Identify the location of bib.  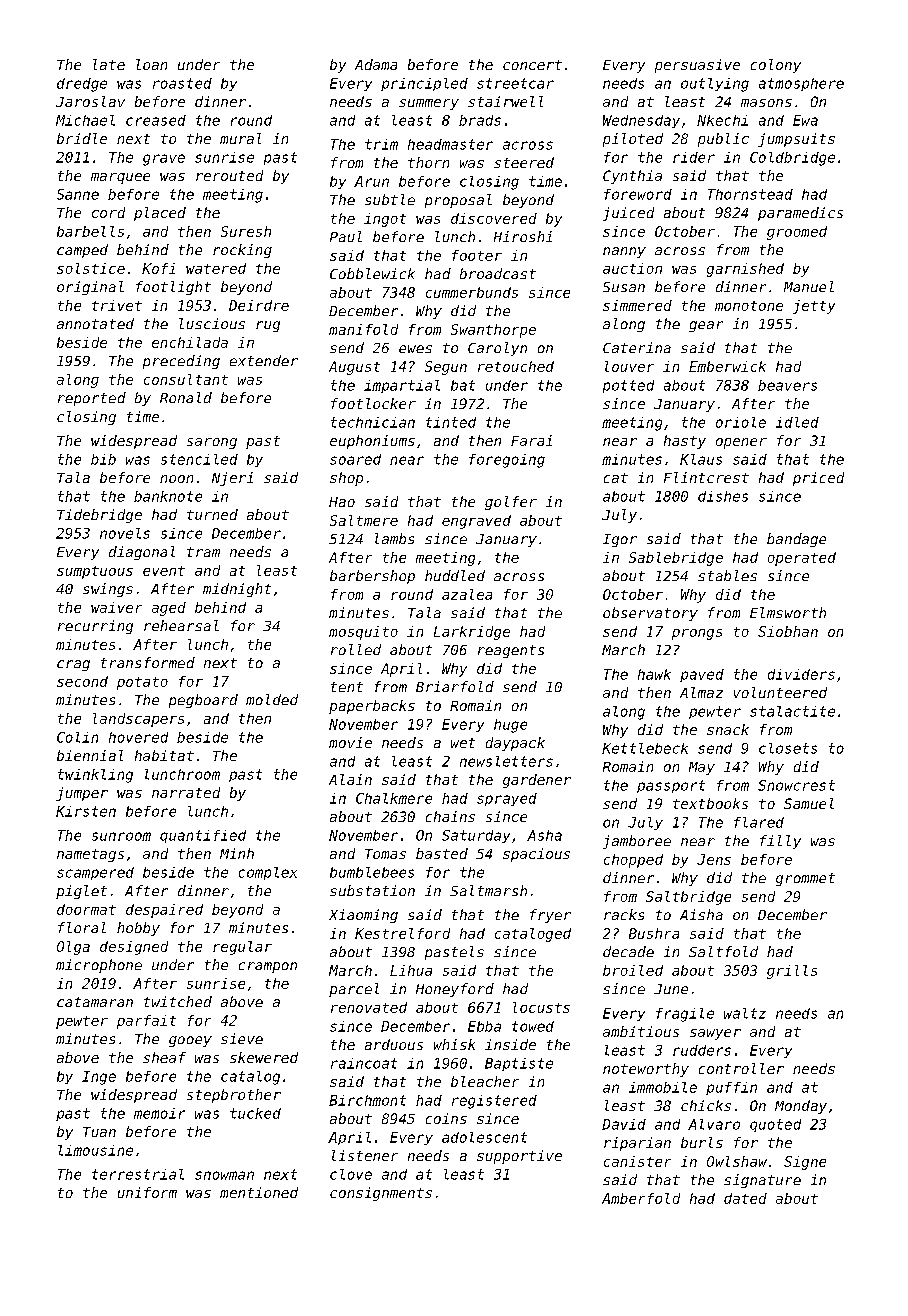
(103, 459).
